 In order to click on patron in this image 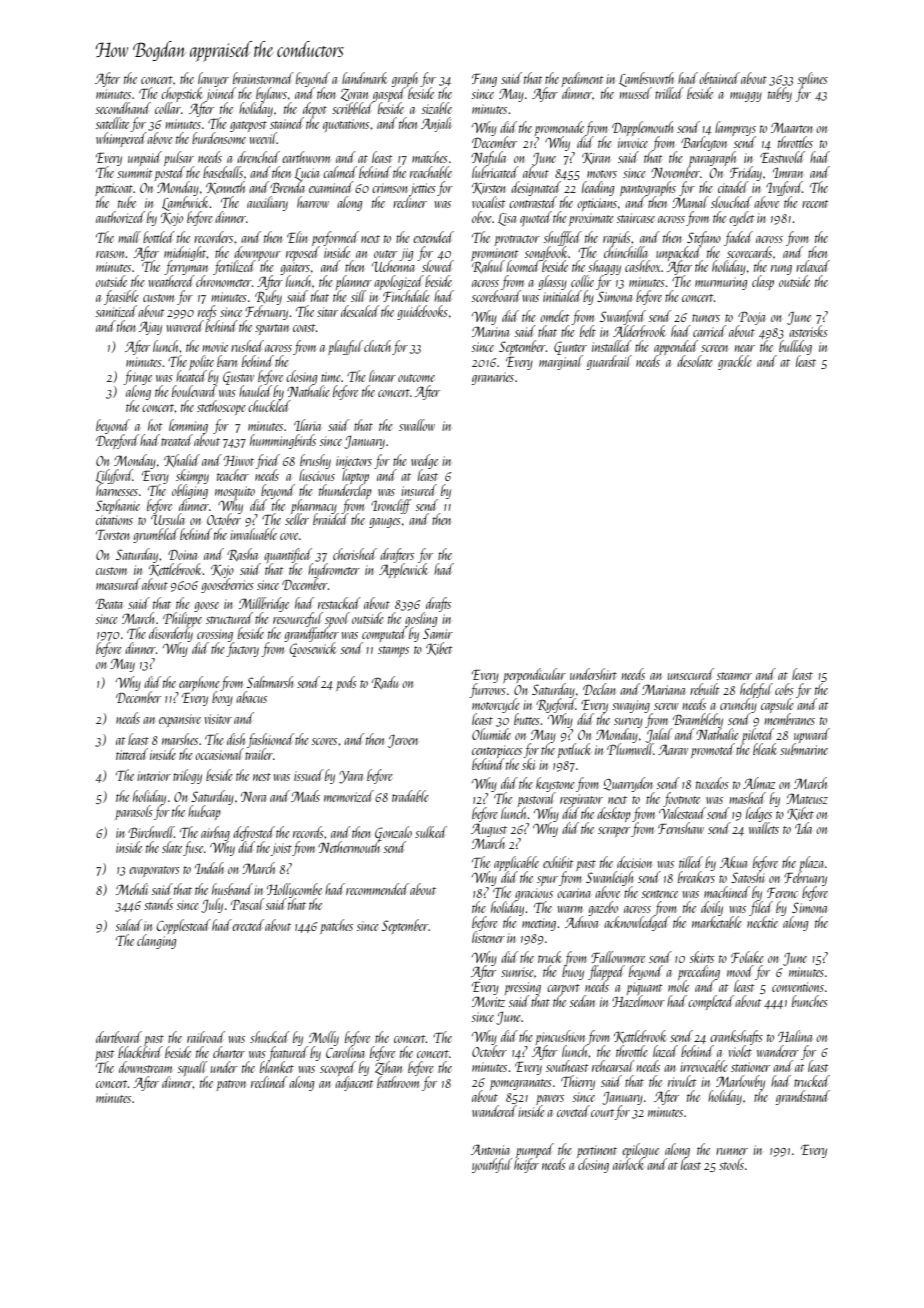, I will do `click(231, 1085)`.
